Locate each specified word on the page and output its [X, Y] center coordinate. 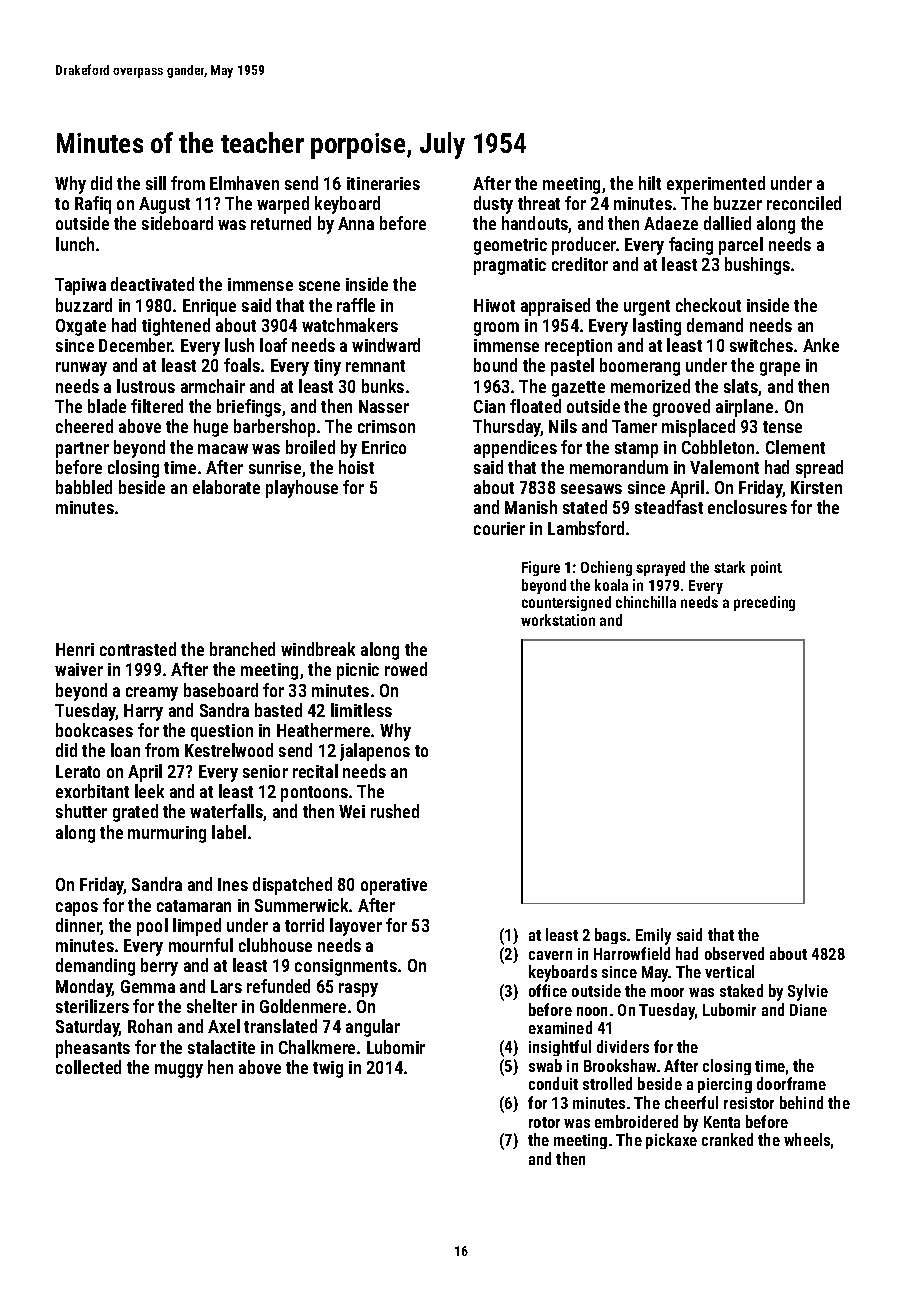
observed [734, 953]
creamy [152, 694]
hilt [650, 183]
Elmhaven [244, 183]
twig [328, 1069]
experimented [716, 185]
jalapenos [375, 752]
